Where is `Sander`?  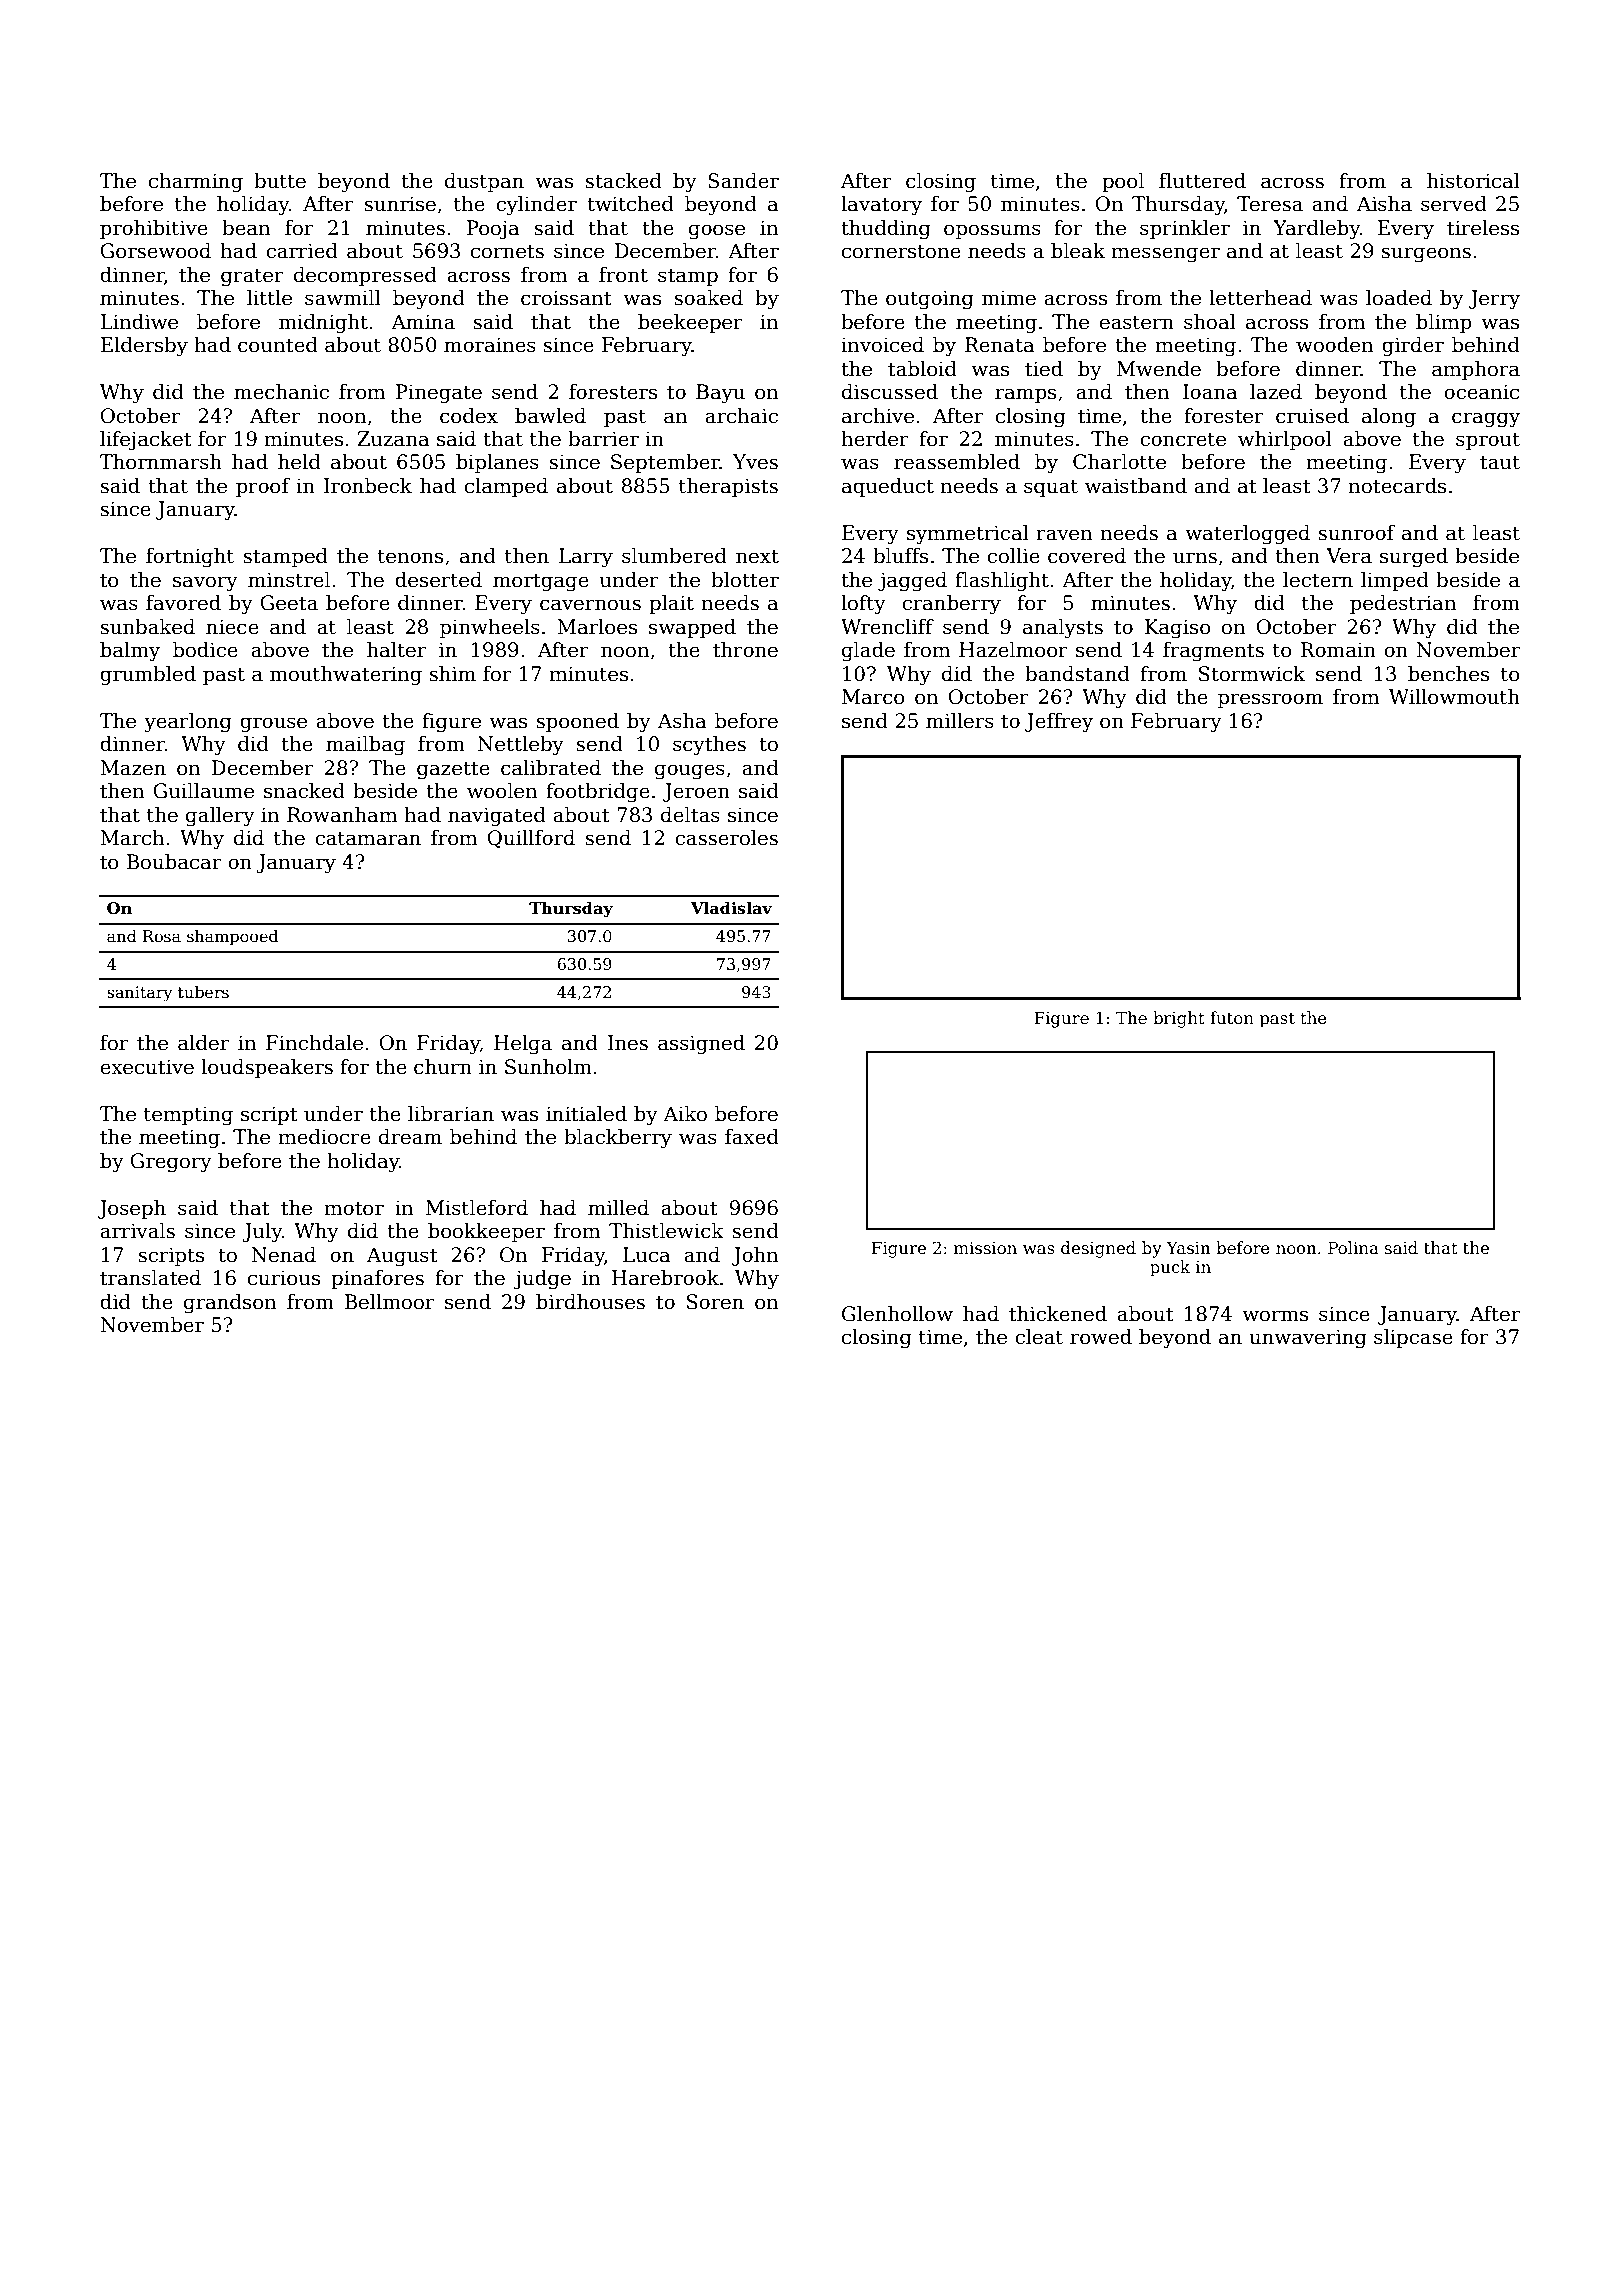
Sander is located at coordinates (743, 181).
